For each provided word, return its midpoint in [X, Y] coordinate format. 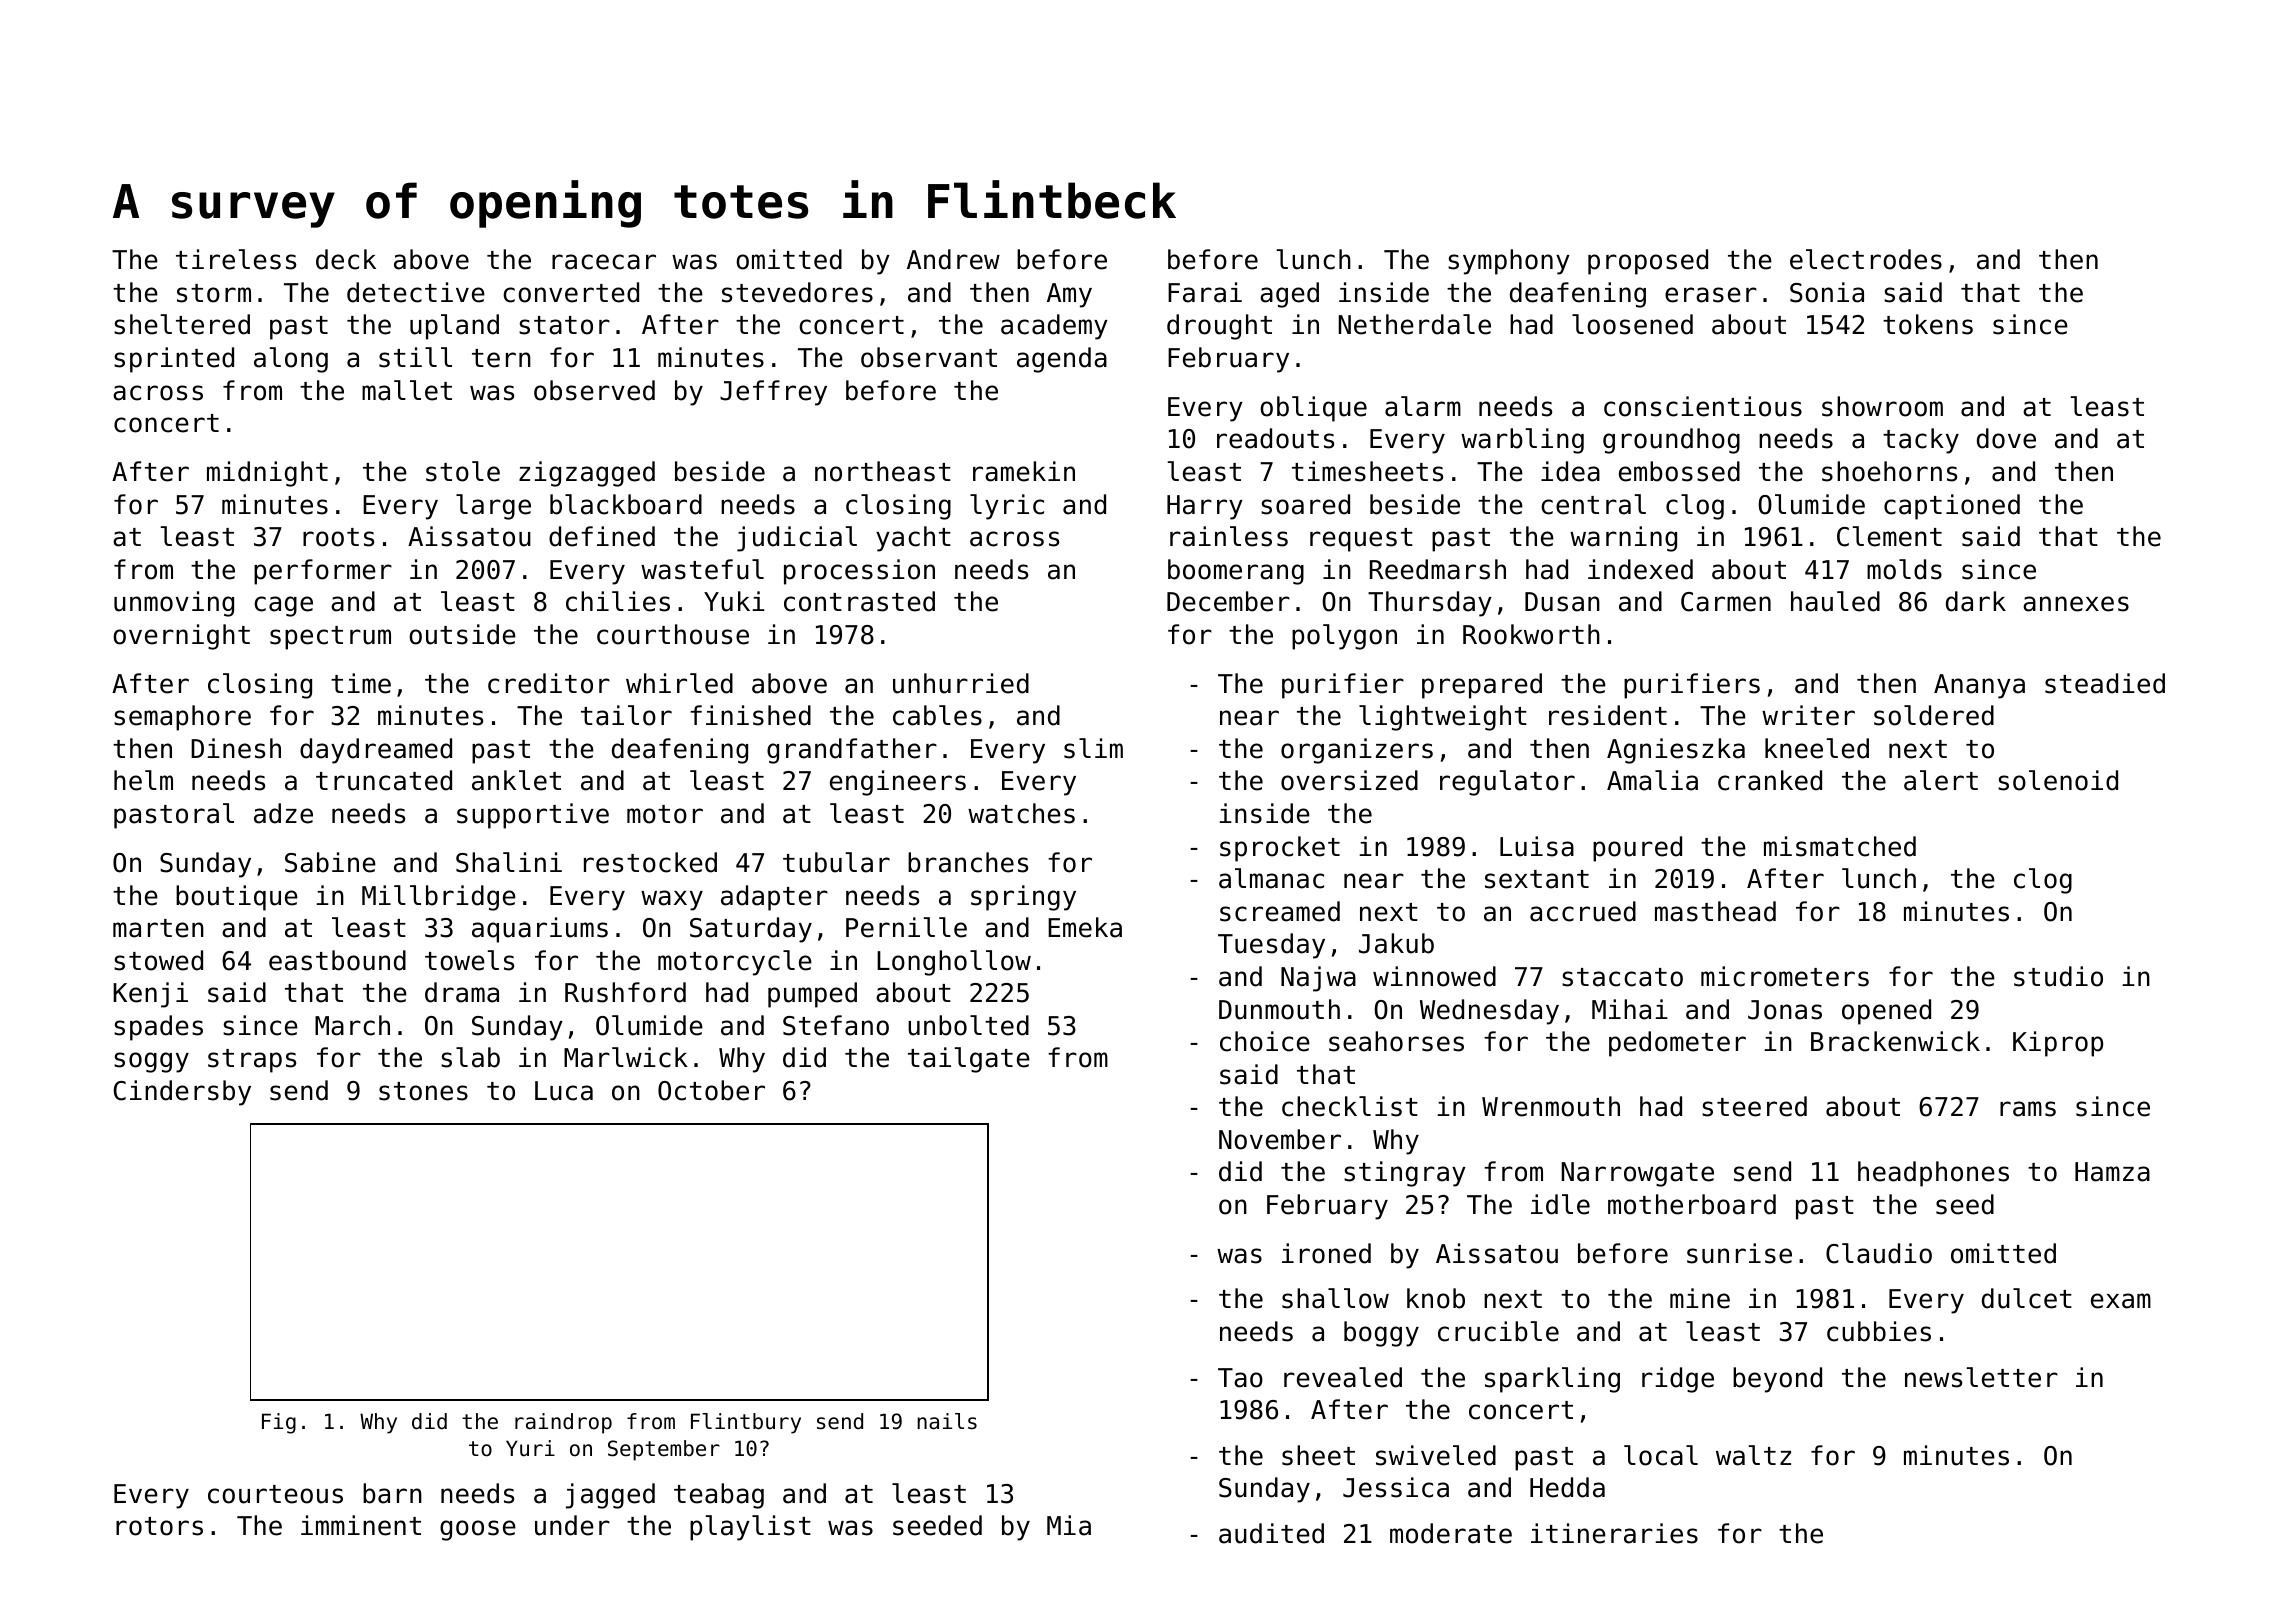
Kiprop [2058, 1044]
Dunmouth [1279, 1009]
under [572, 1525]
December [1228, 601]
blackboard [626, 504]
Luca [564, 1091]
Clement [1889, 536]
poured [1637, 849]
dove [2006, 438]
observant [929, 357]
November [1280, 1139]
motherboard [1692, 1204]
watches [1021, 813]
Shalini [509, 862]
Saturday [751, 930]
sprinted [174, 360]
